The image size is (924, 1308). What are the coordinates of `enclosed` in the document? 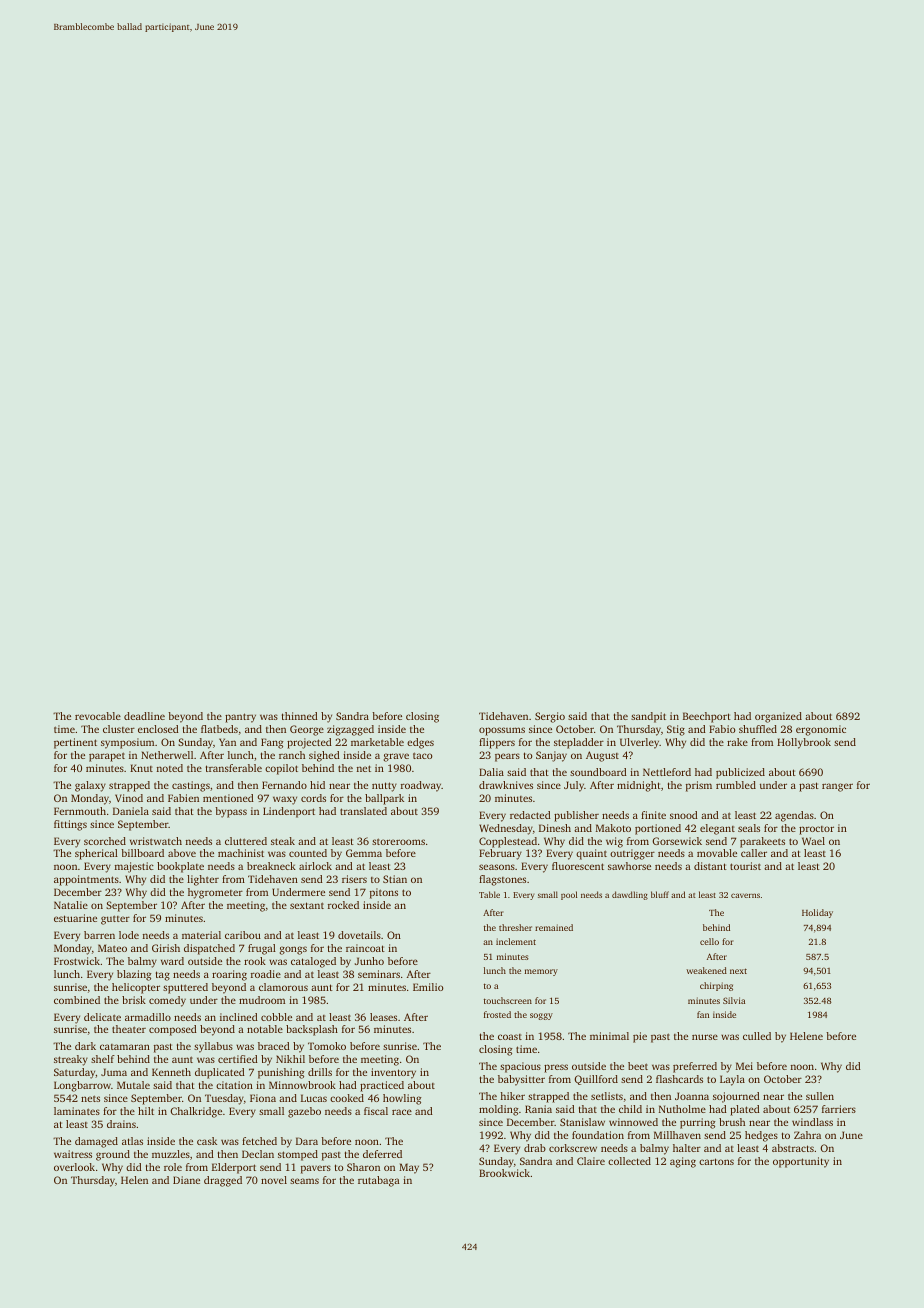 It's located at (158, 729).
